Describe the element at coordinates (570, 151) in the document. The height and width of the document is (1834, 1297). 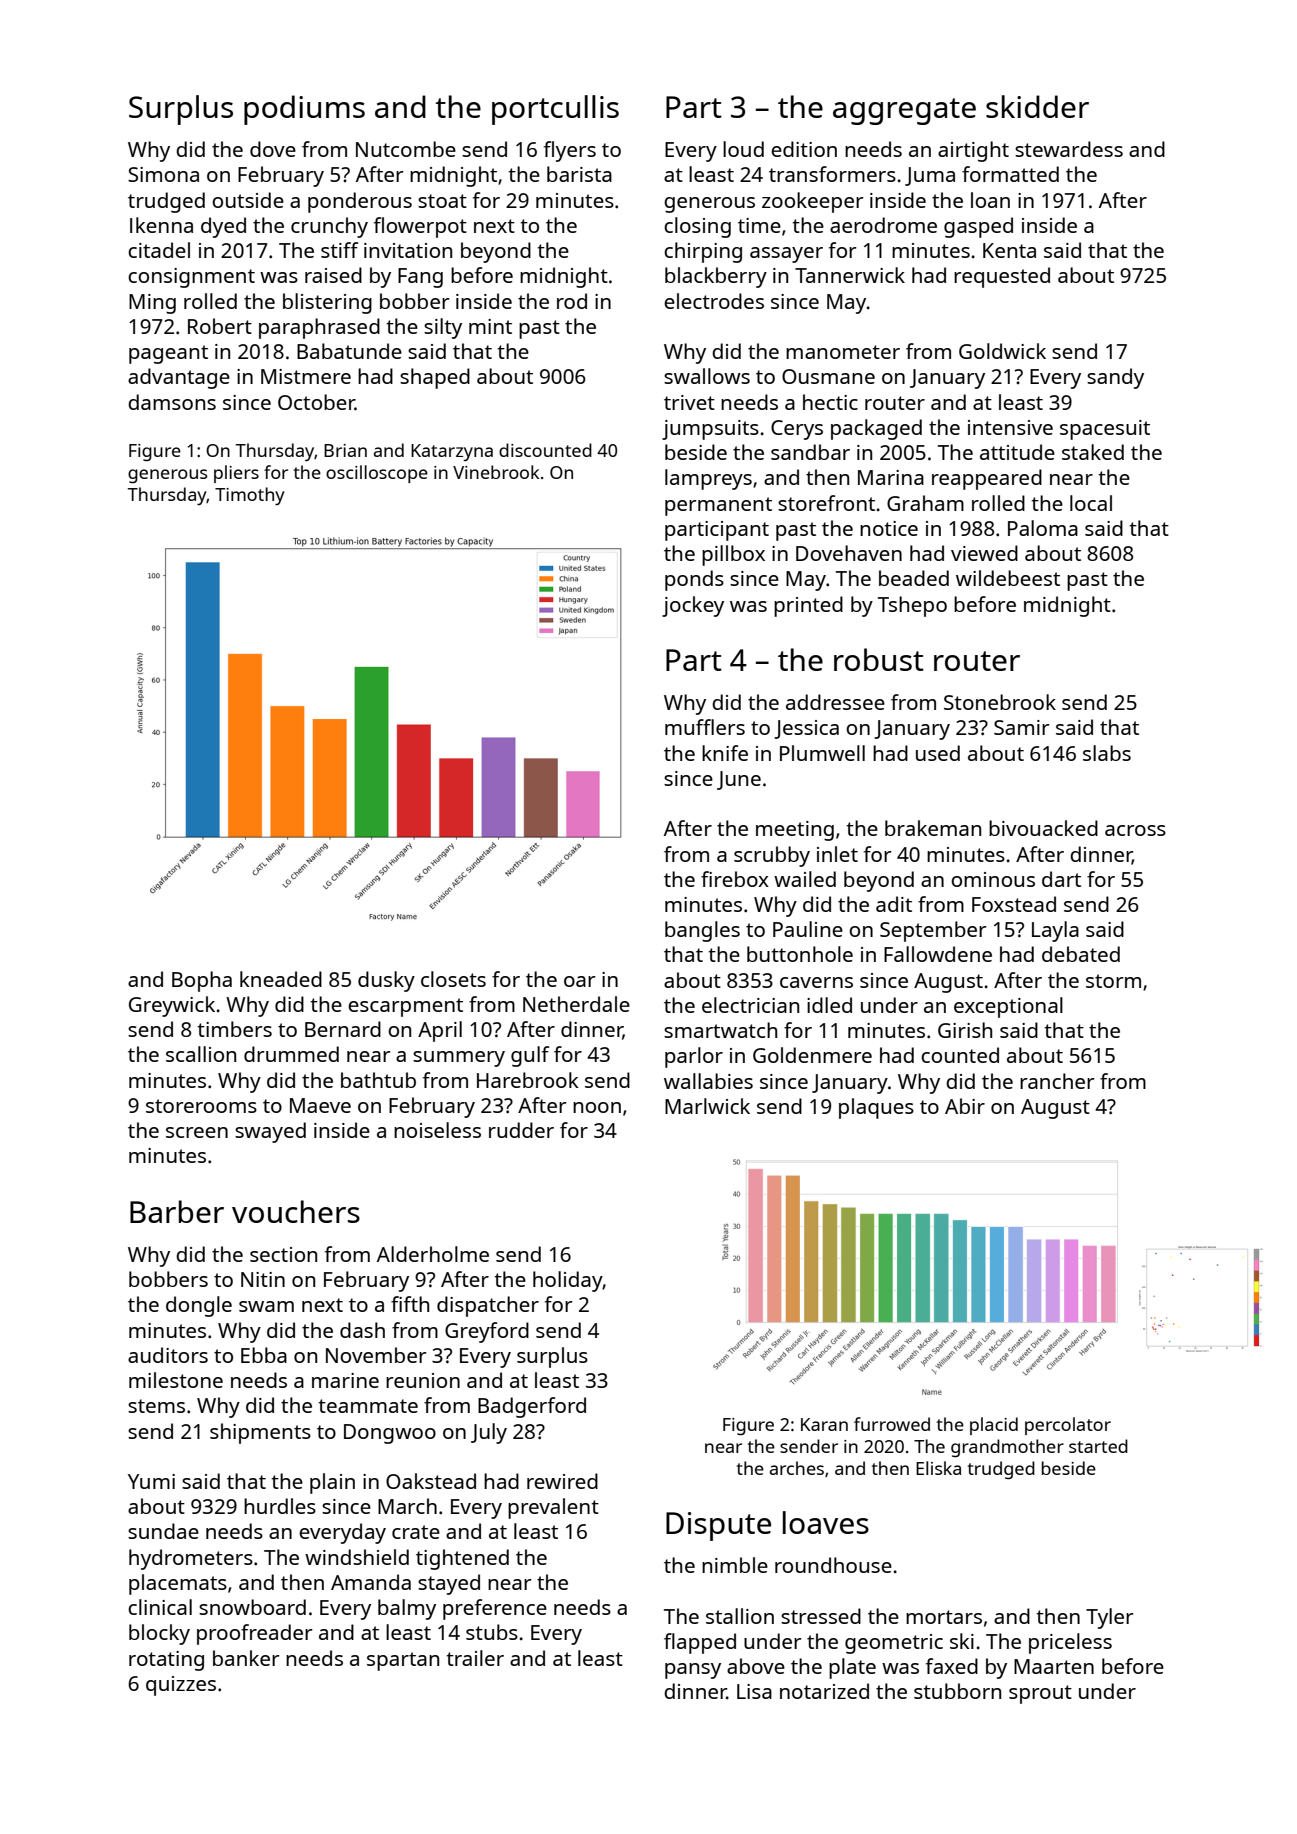
I see `flyers` at that location.
